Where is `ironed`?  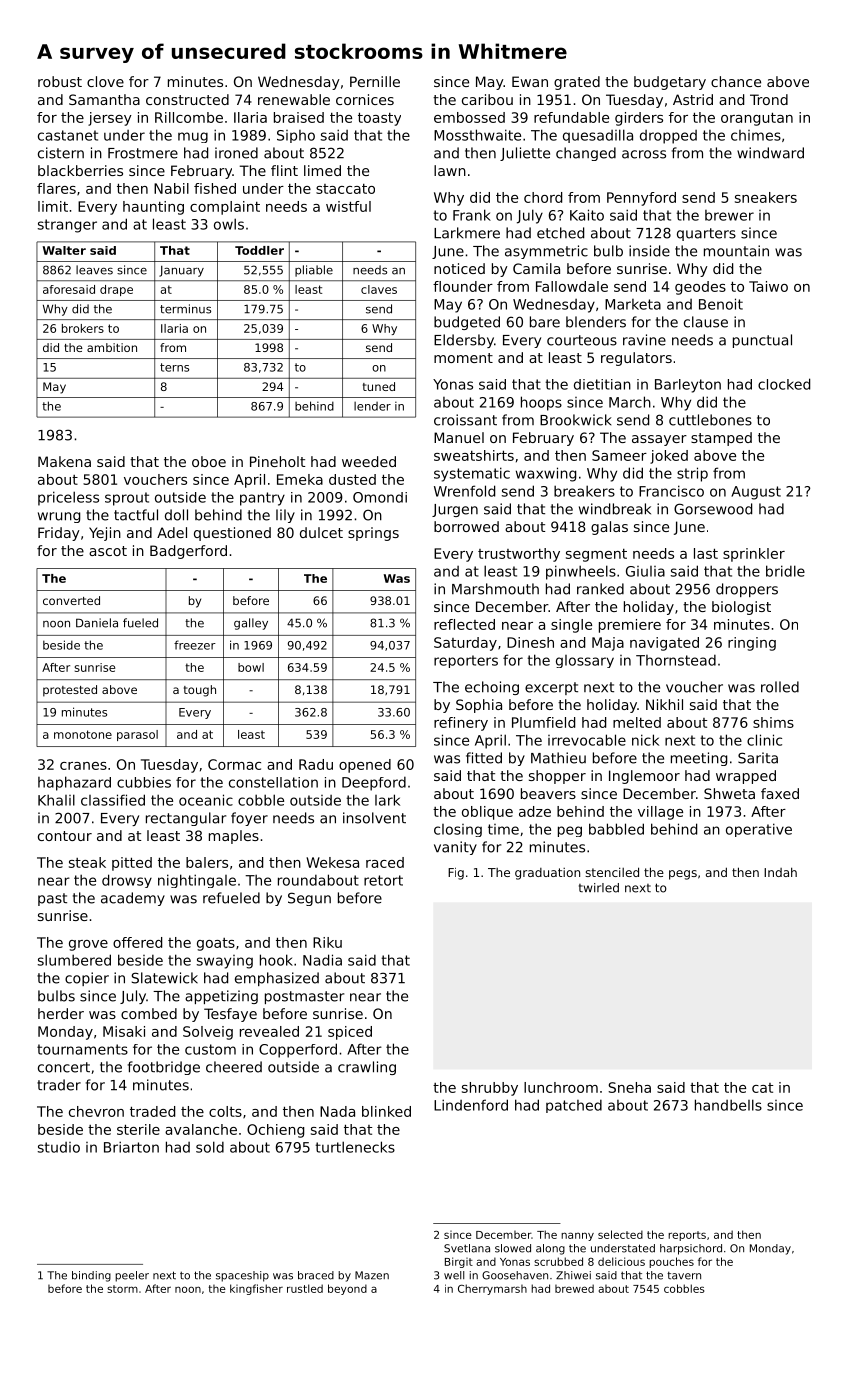
ironed is located at coordinates (236, 153).
